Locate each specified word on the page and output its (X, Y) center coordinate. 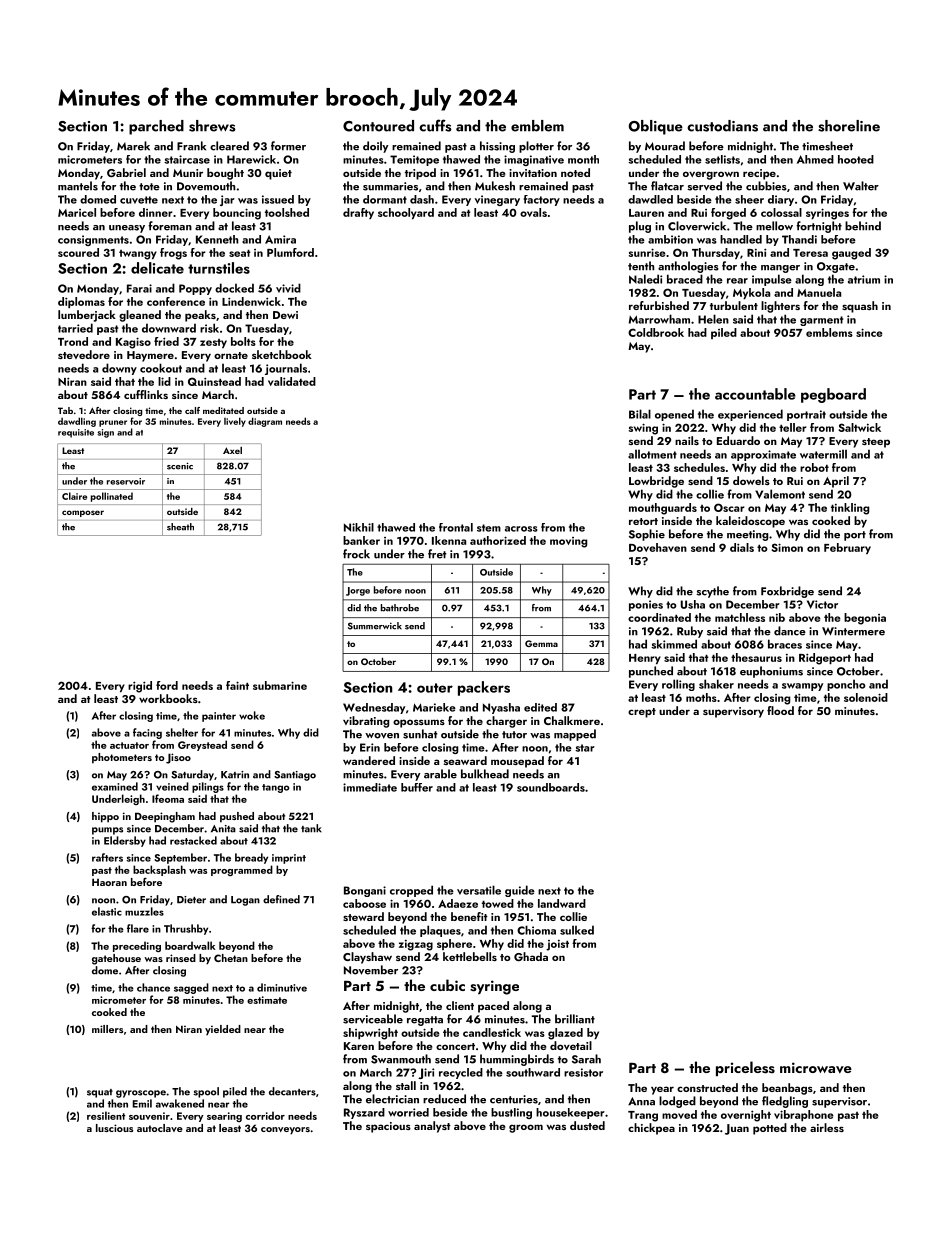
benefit (469, 916)
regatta (425, 1021)
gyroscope (141, 1094)
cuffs (435, 125)
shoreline (849, 126)
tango (276, 788)
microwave (816, 1068)
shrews (212, 126)
